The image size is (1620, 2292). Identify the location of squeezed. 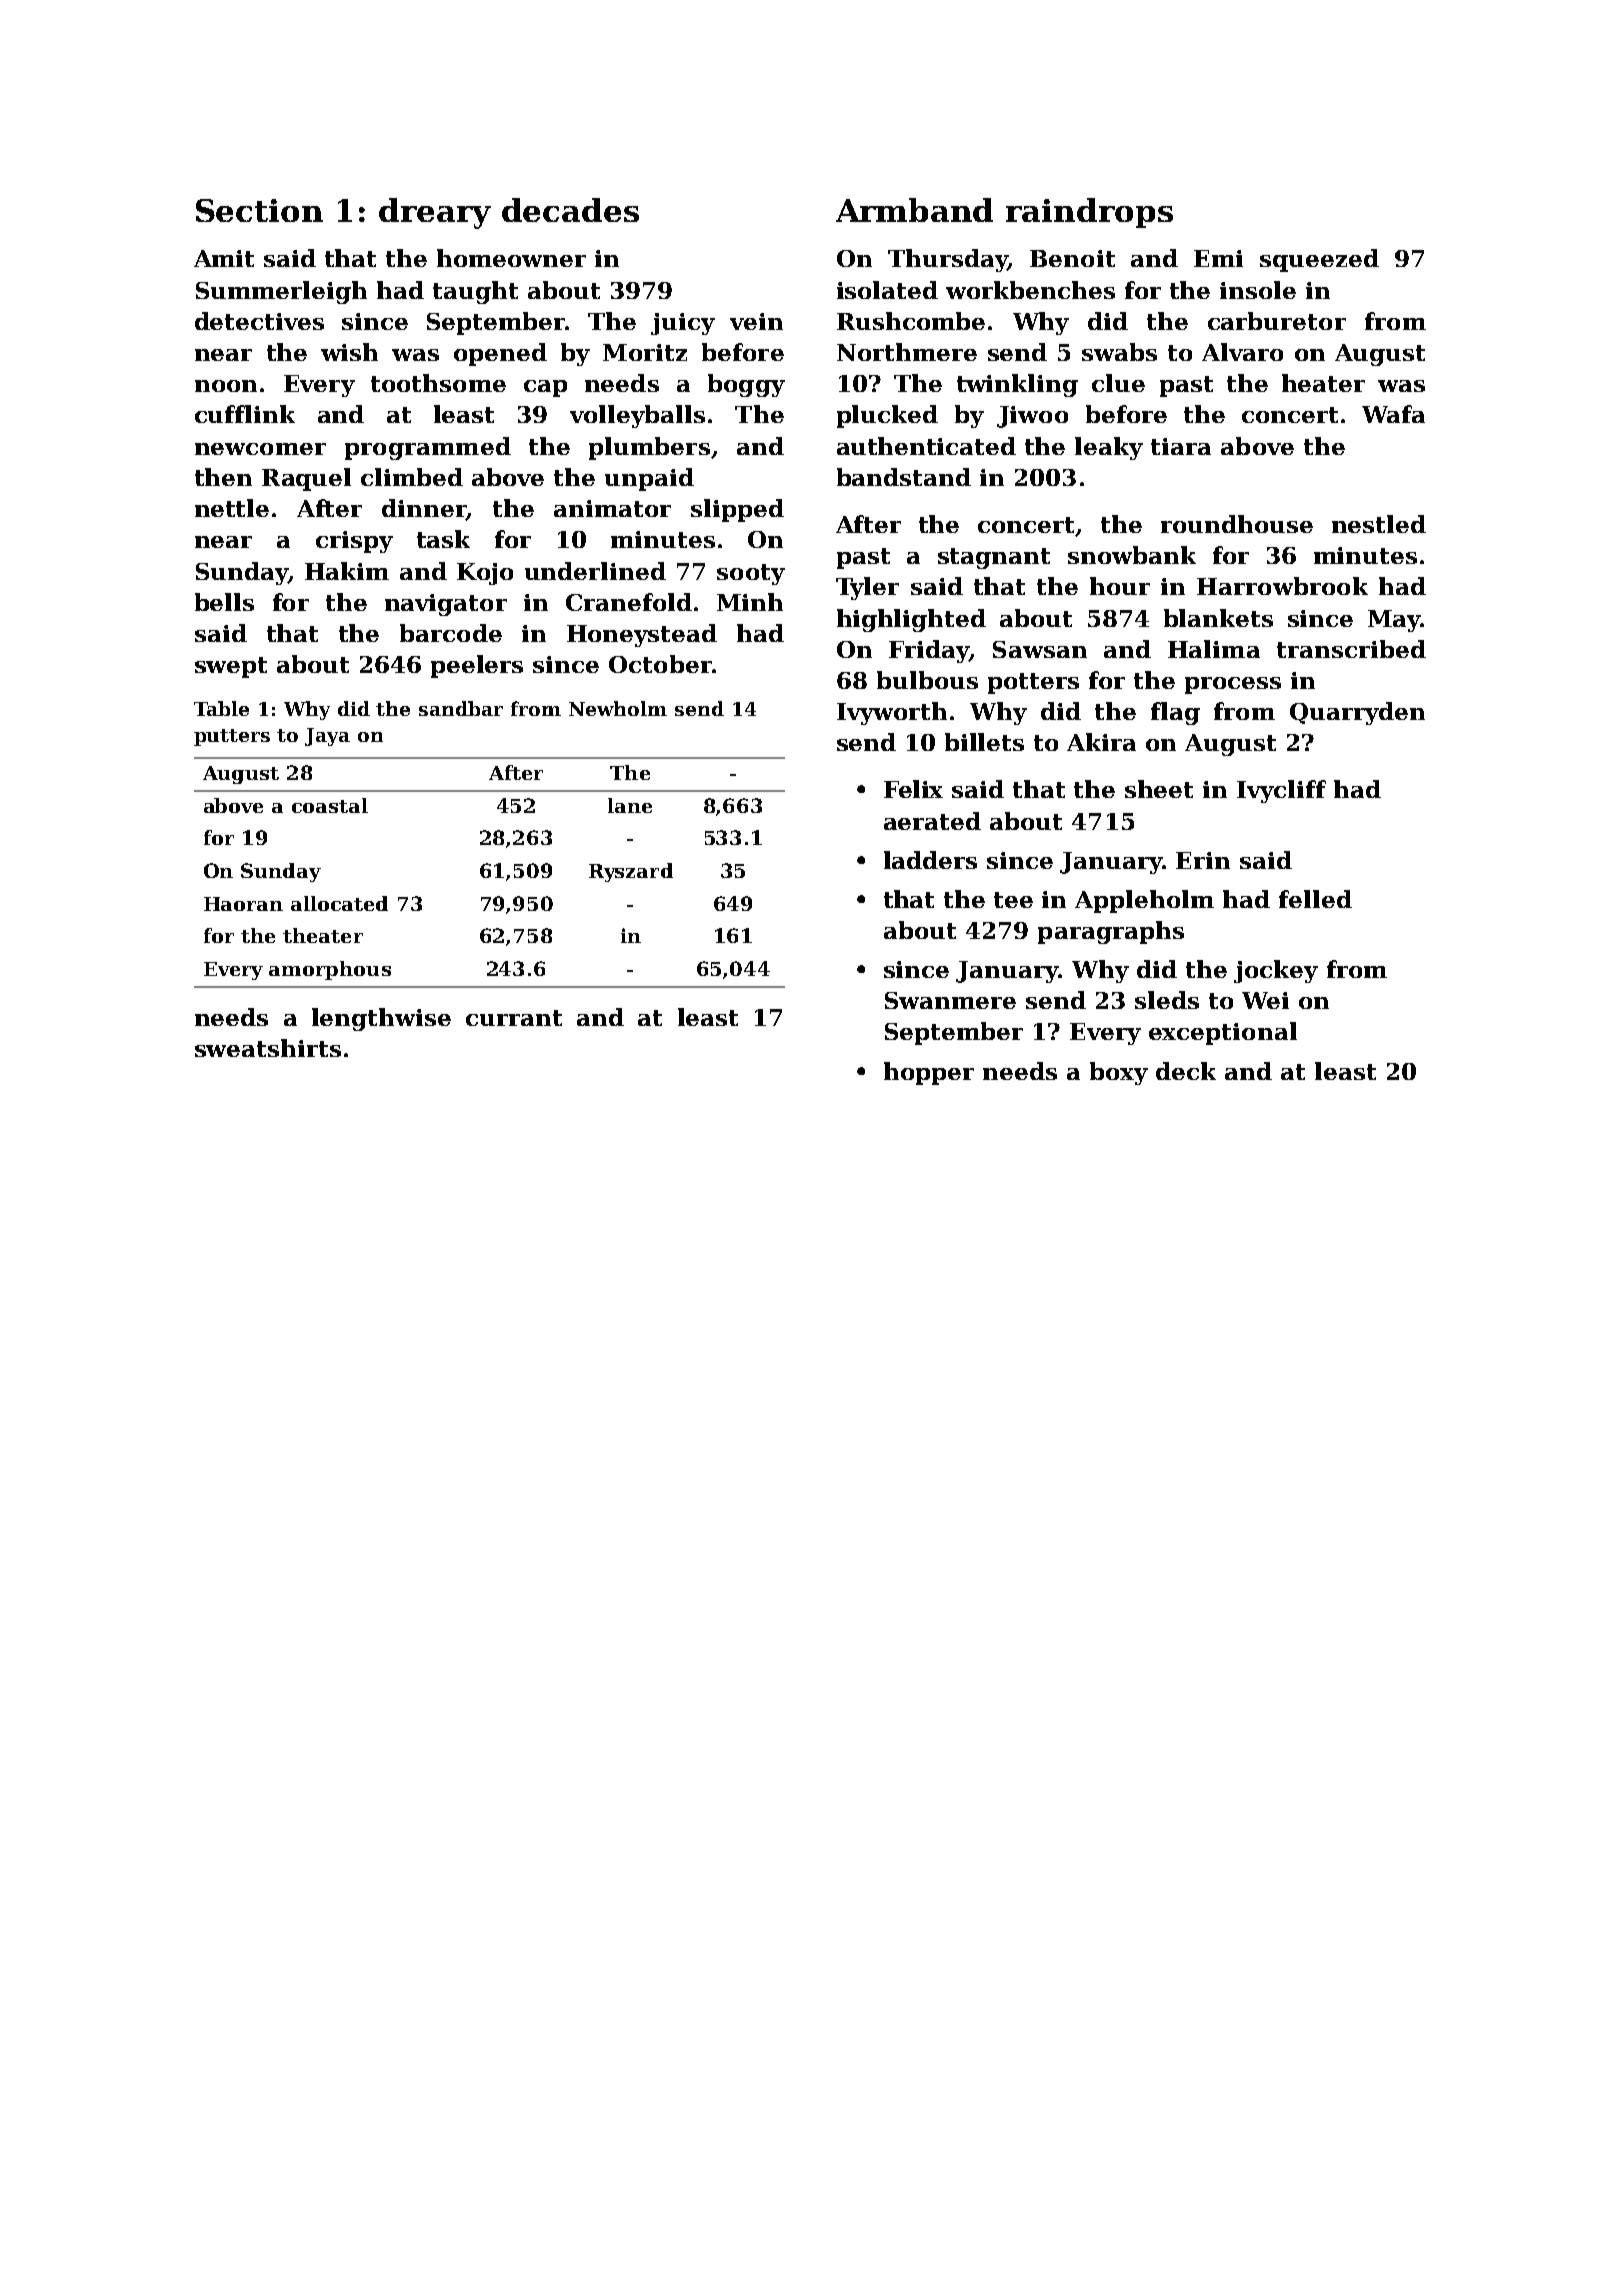
(1319, 260).
